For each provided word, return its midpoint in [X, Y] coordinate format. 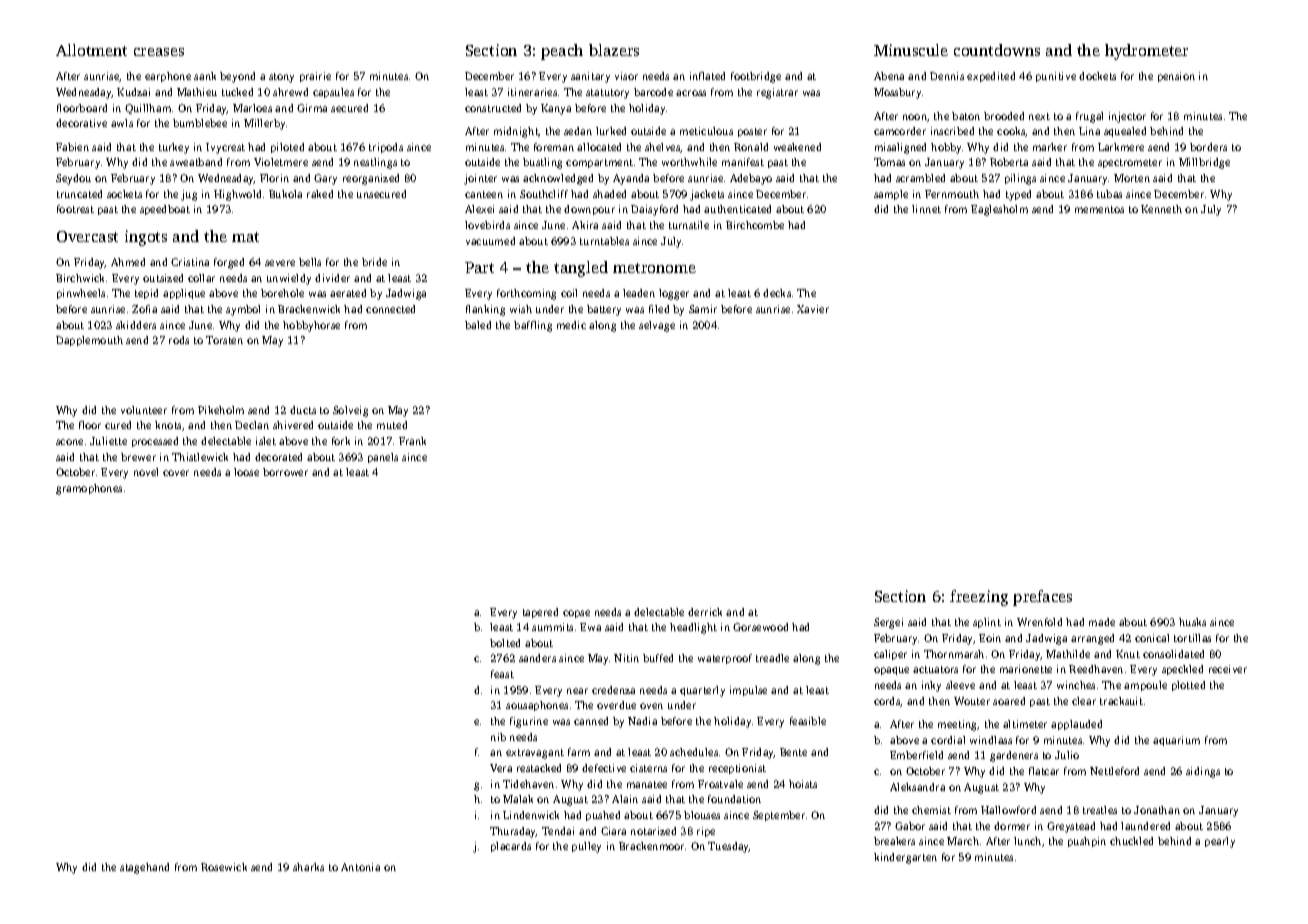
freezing [979, 598]
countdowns [997, 50]
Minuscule [911, 50]
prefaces [1042, 598]
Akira [585, 225]
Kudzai [133, 92]
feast [502, 674]
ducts [303, 410]
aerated [348, 293]
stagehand [144, 868]
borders [1208, 147]
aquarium [1176, 741]
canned [591, 721]
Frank [412, 441]
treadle [772, 658]
